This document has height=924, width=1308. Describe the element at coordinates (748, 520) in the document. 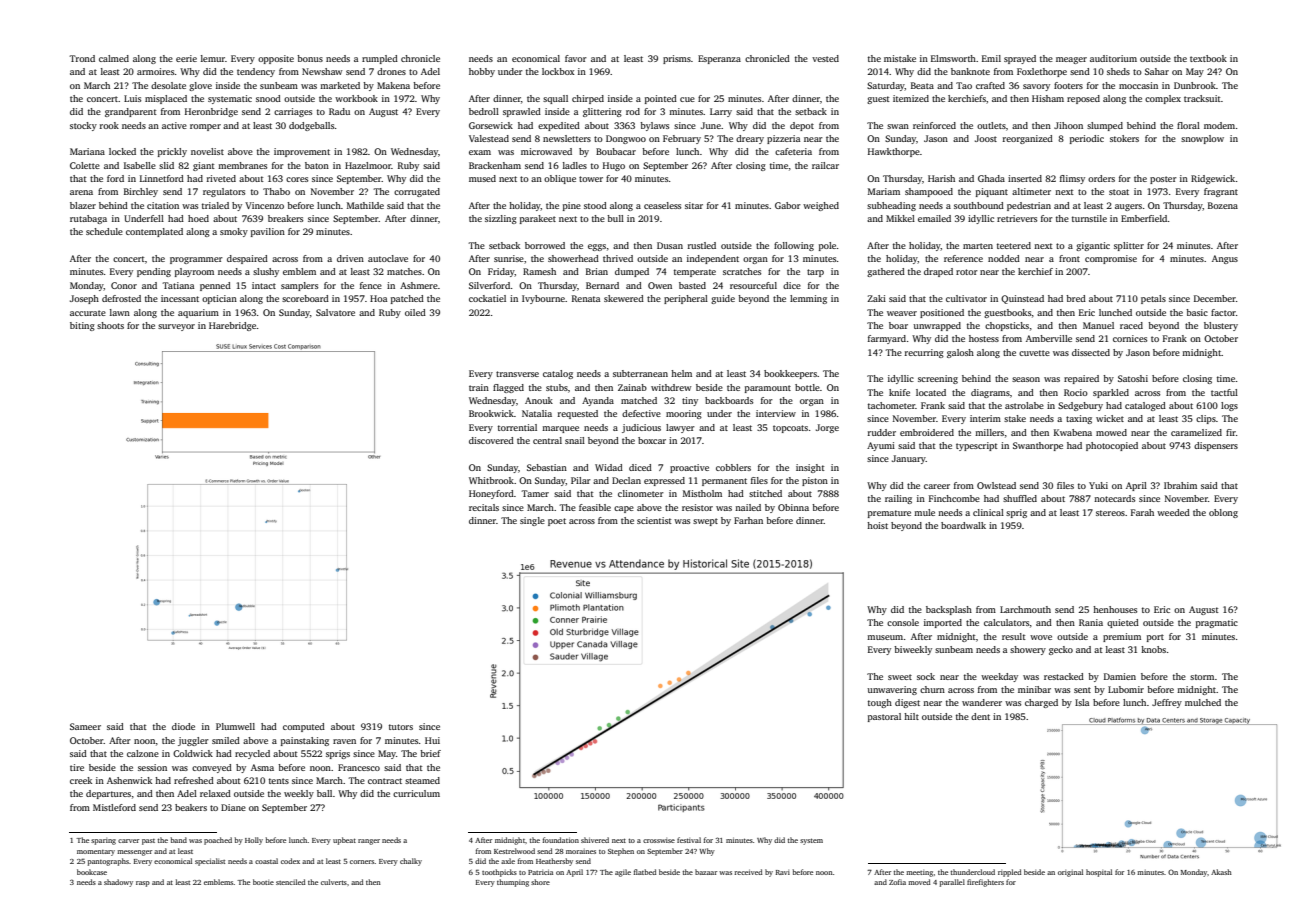

I see `Farhan` at that location.
